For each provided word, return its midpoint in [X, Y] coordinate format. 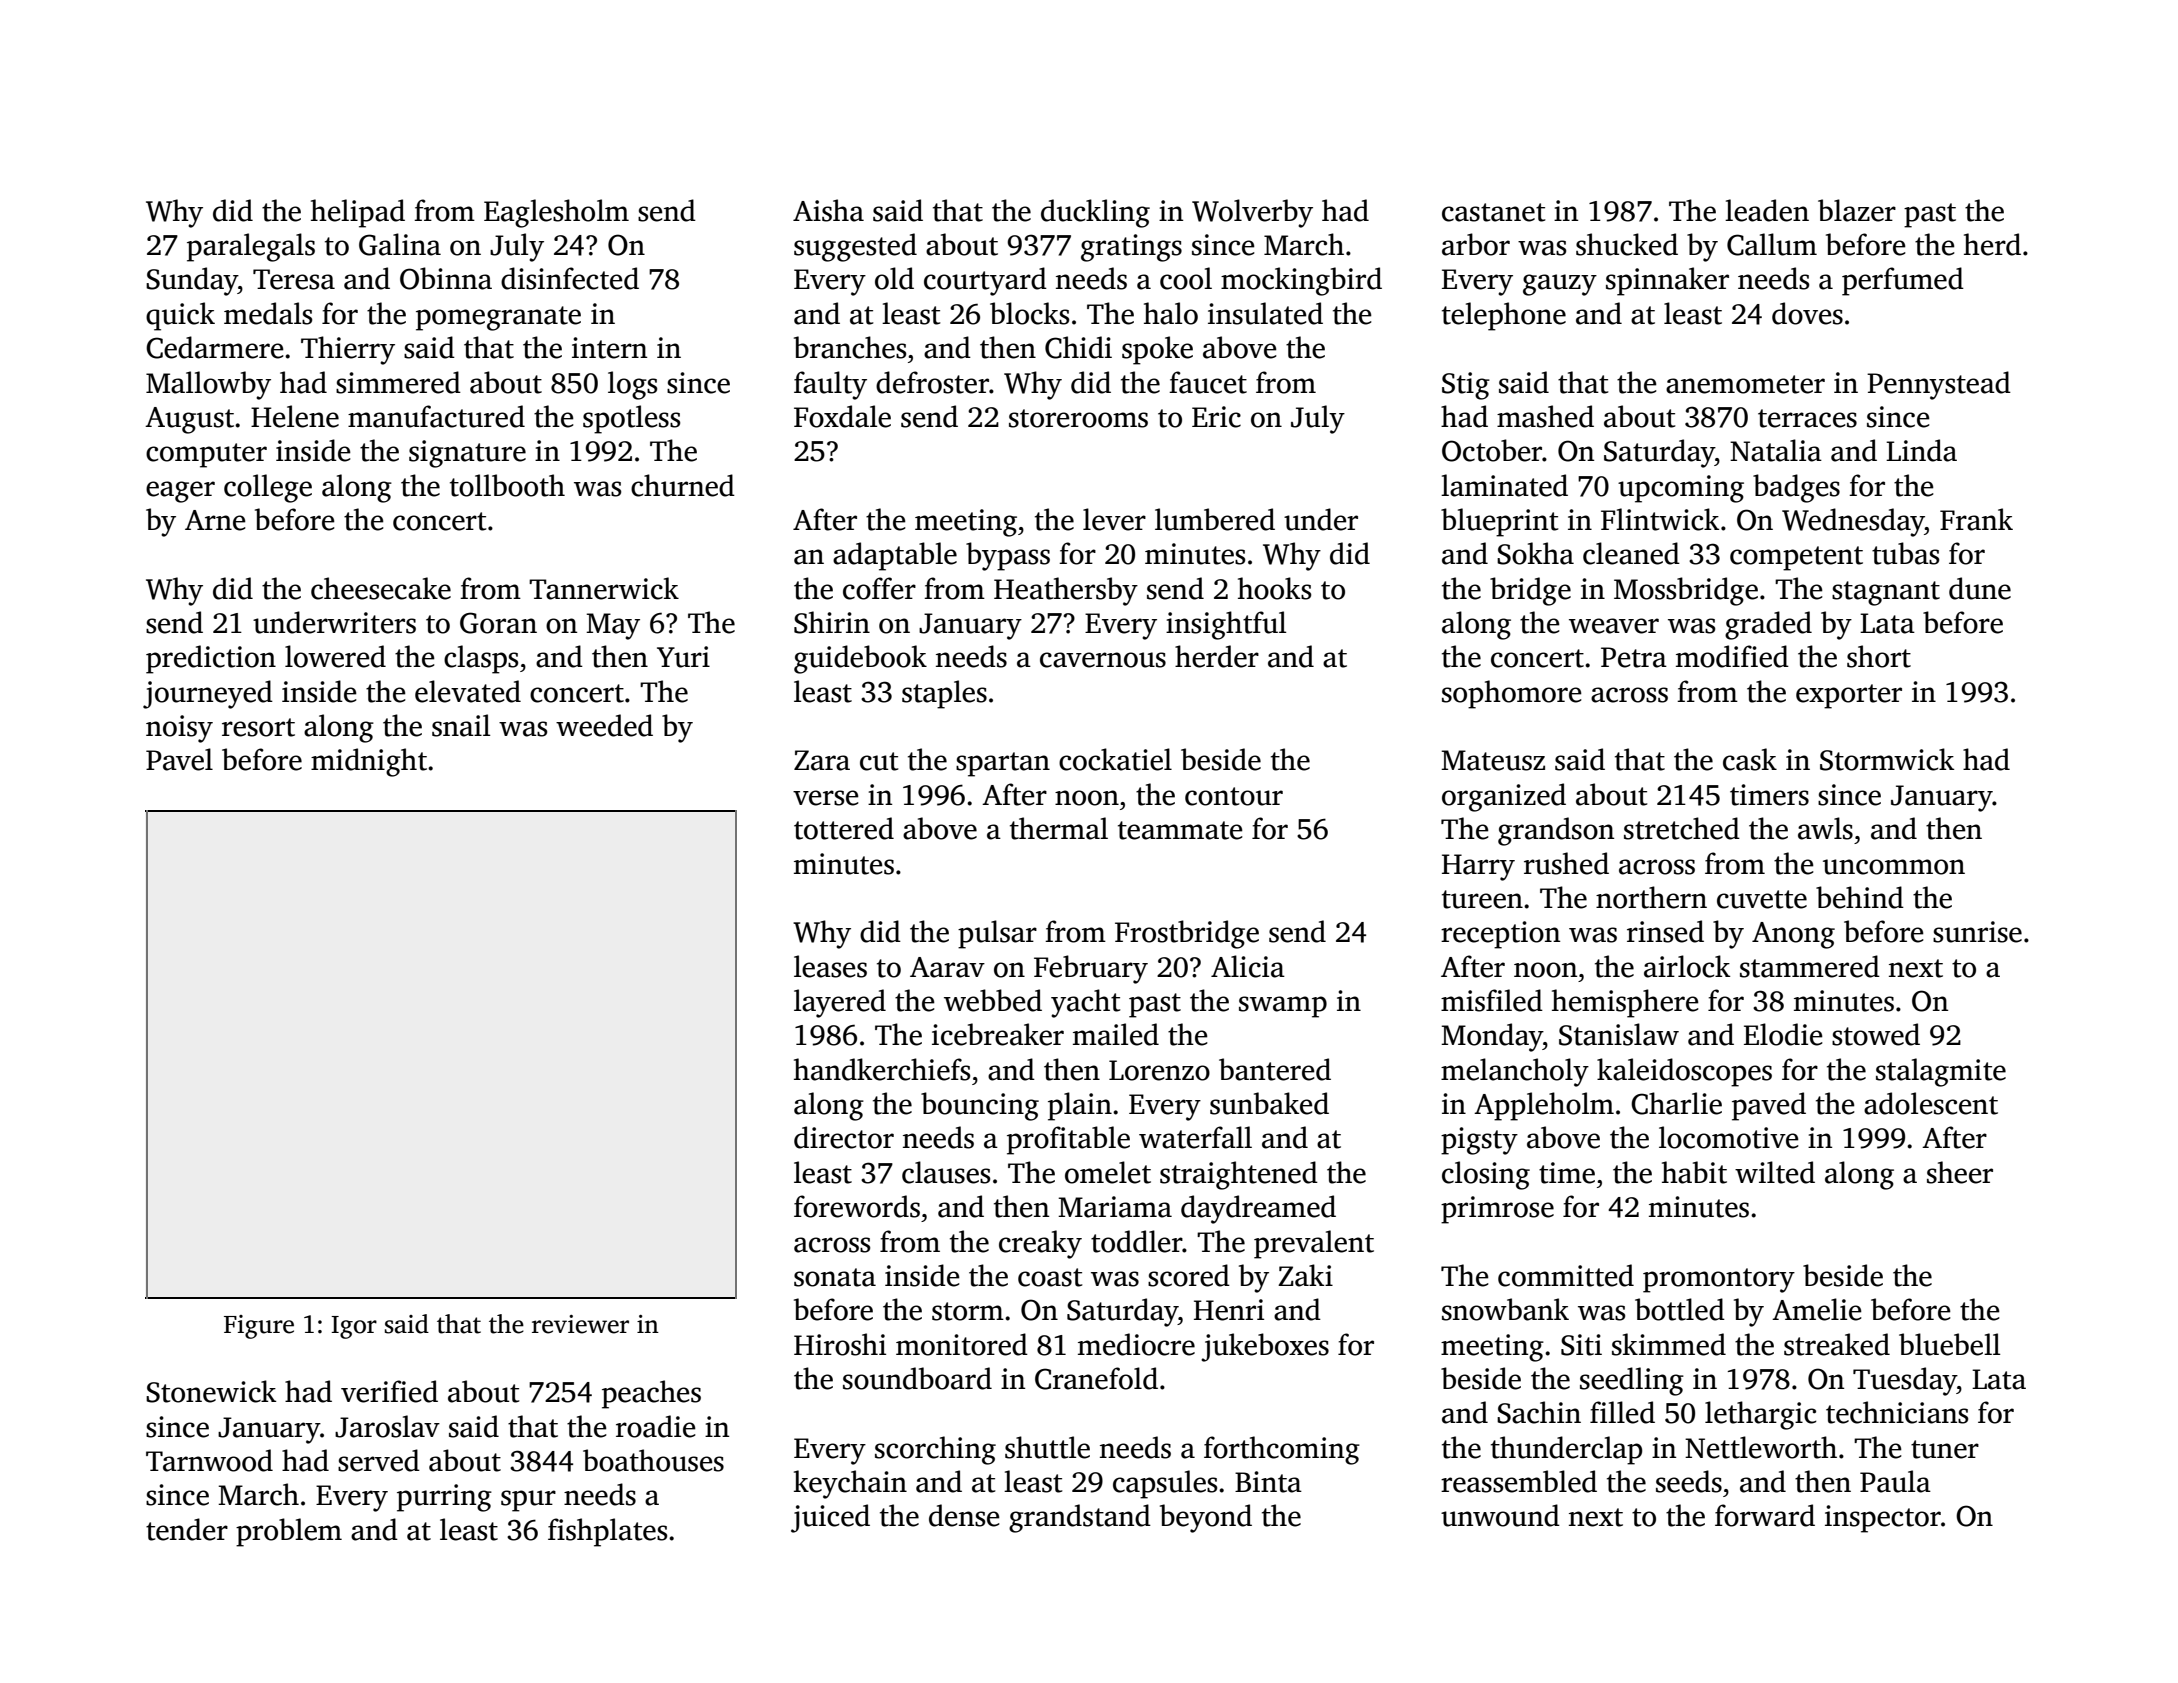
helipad [358, 213]
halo [1171, 313]
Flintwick [1660, 519]
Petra [1634, 657]
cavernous [1103, 660]
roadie [656, 1426]
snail [461, 725]
